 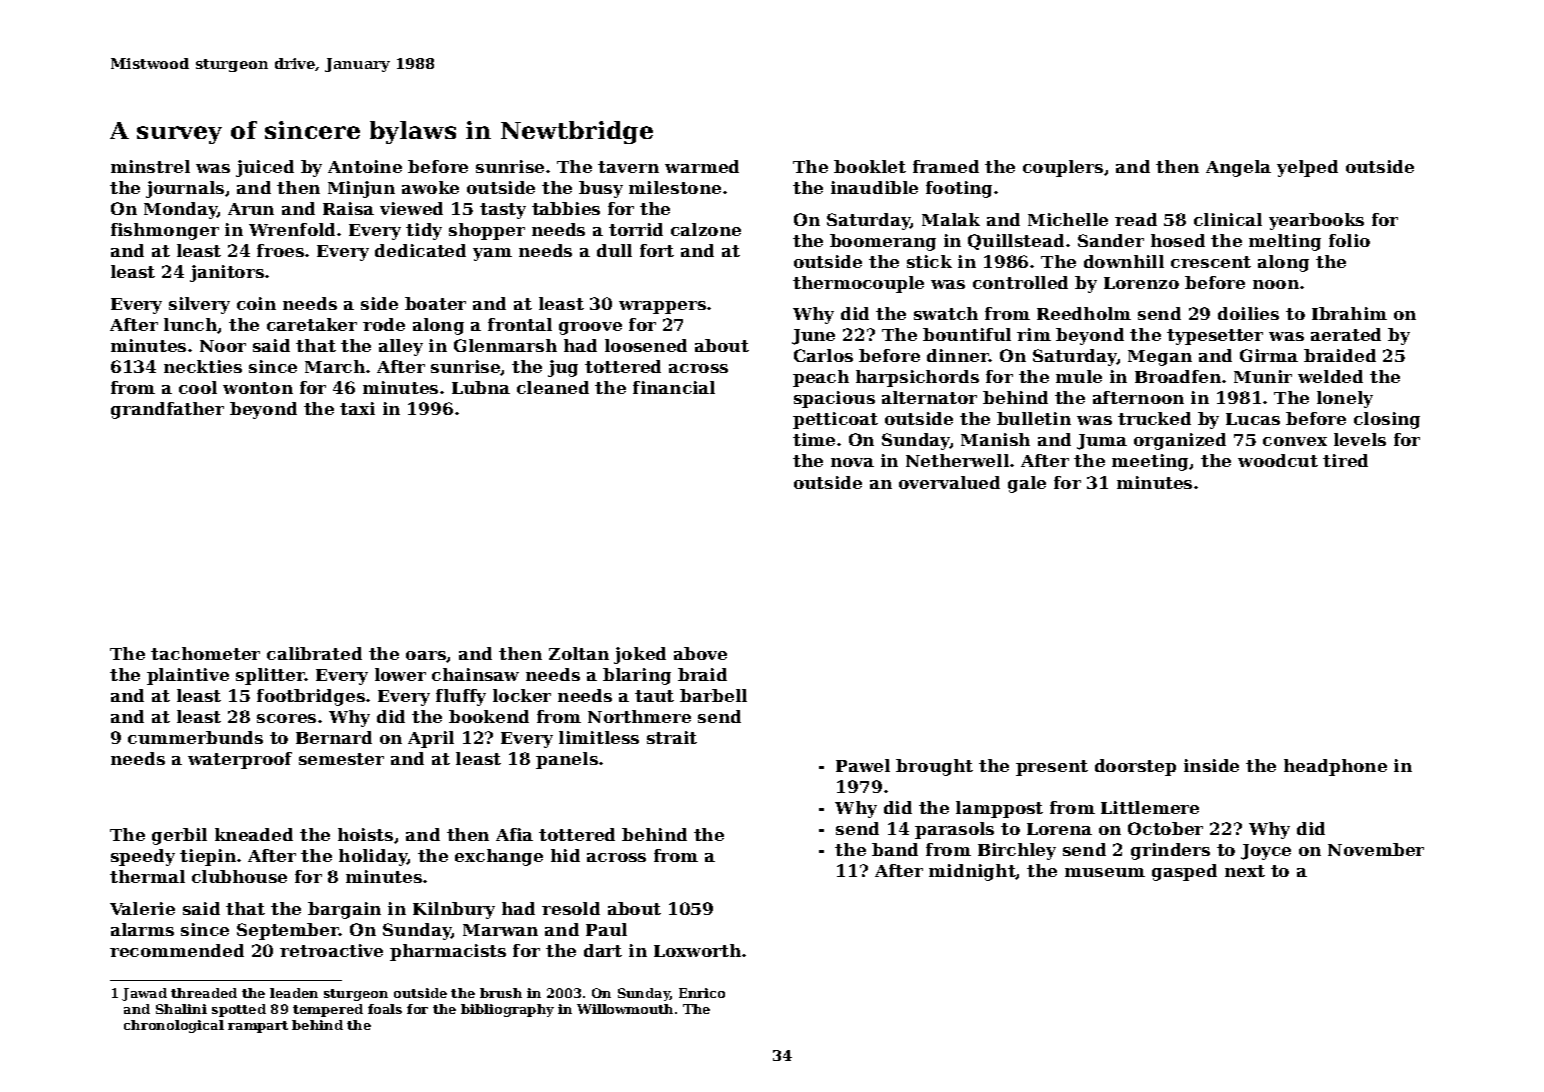 I want to click on taxi, so click(x=357, y=408).
